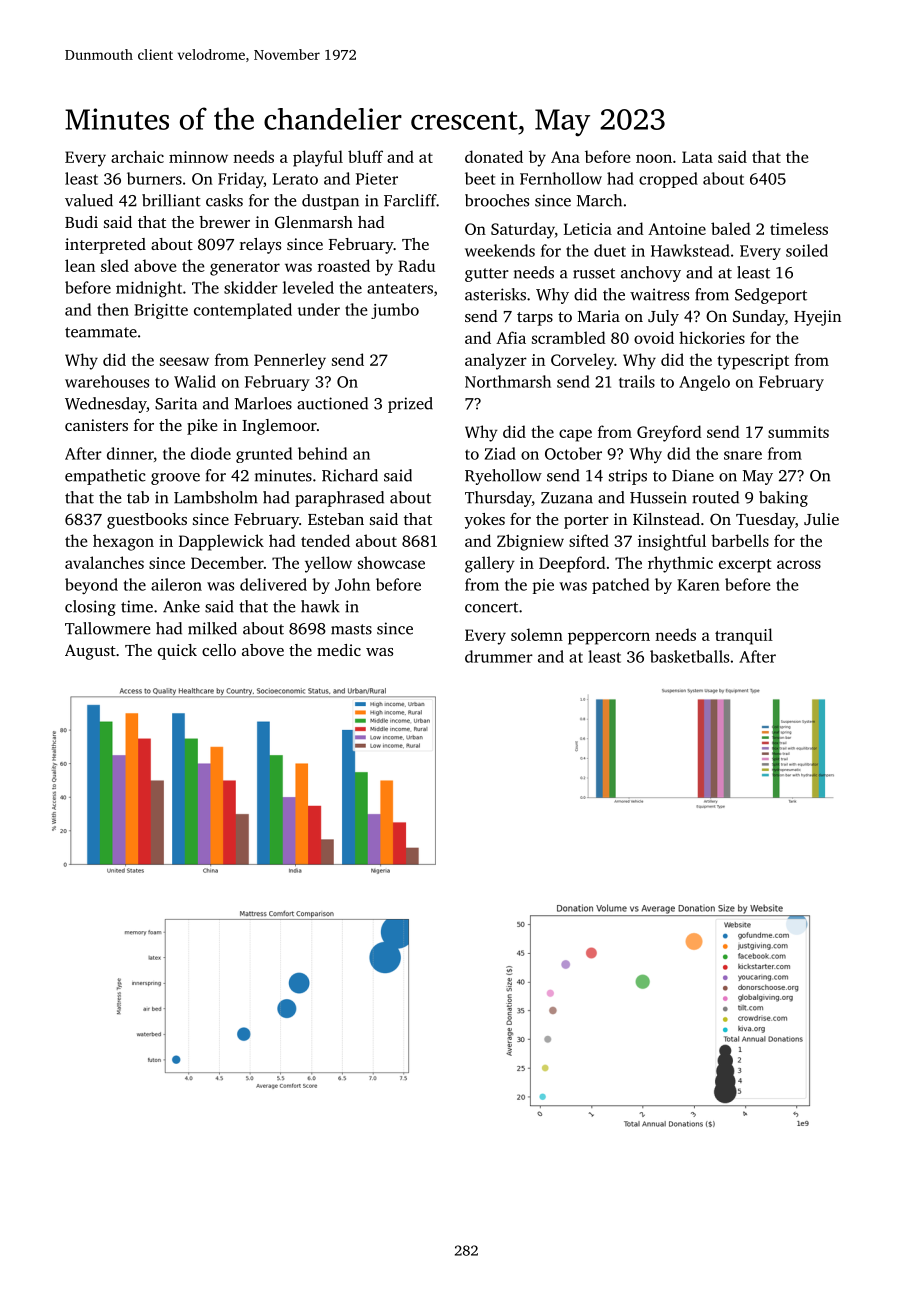  What do you see at coordinates (177, 652) in the screenshot?
I see `quick` at bounding box center [177, 652].
